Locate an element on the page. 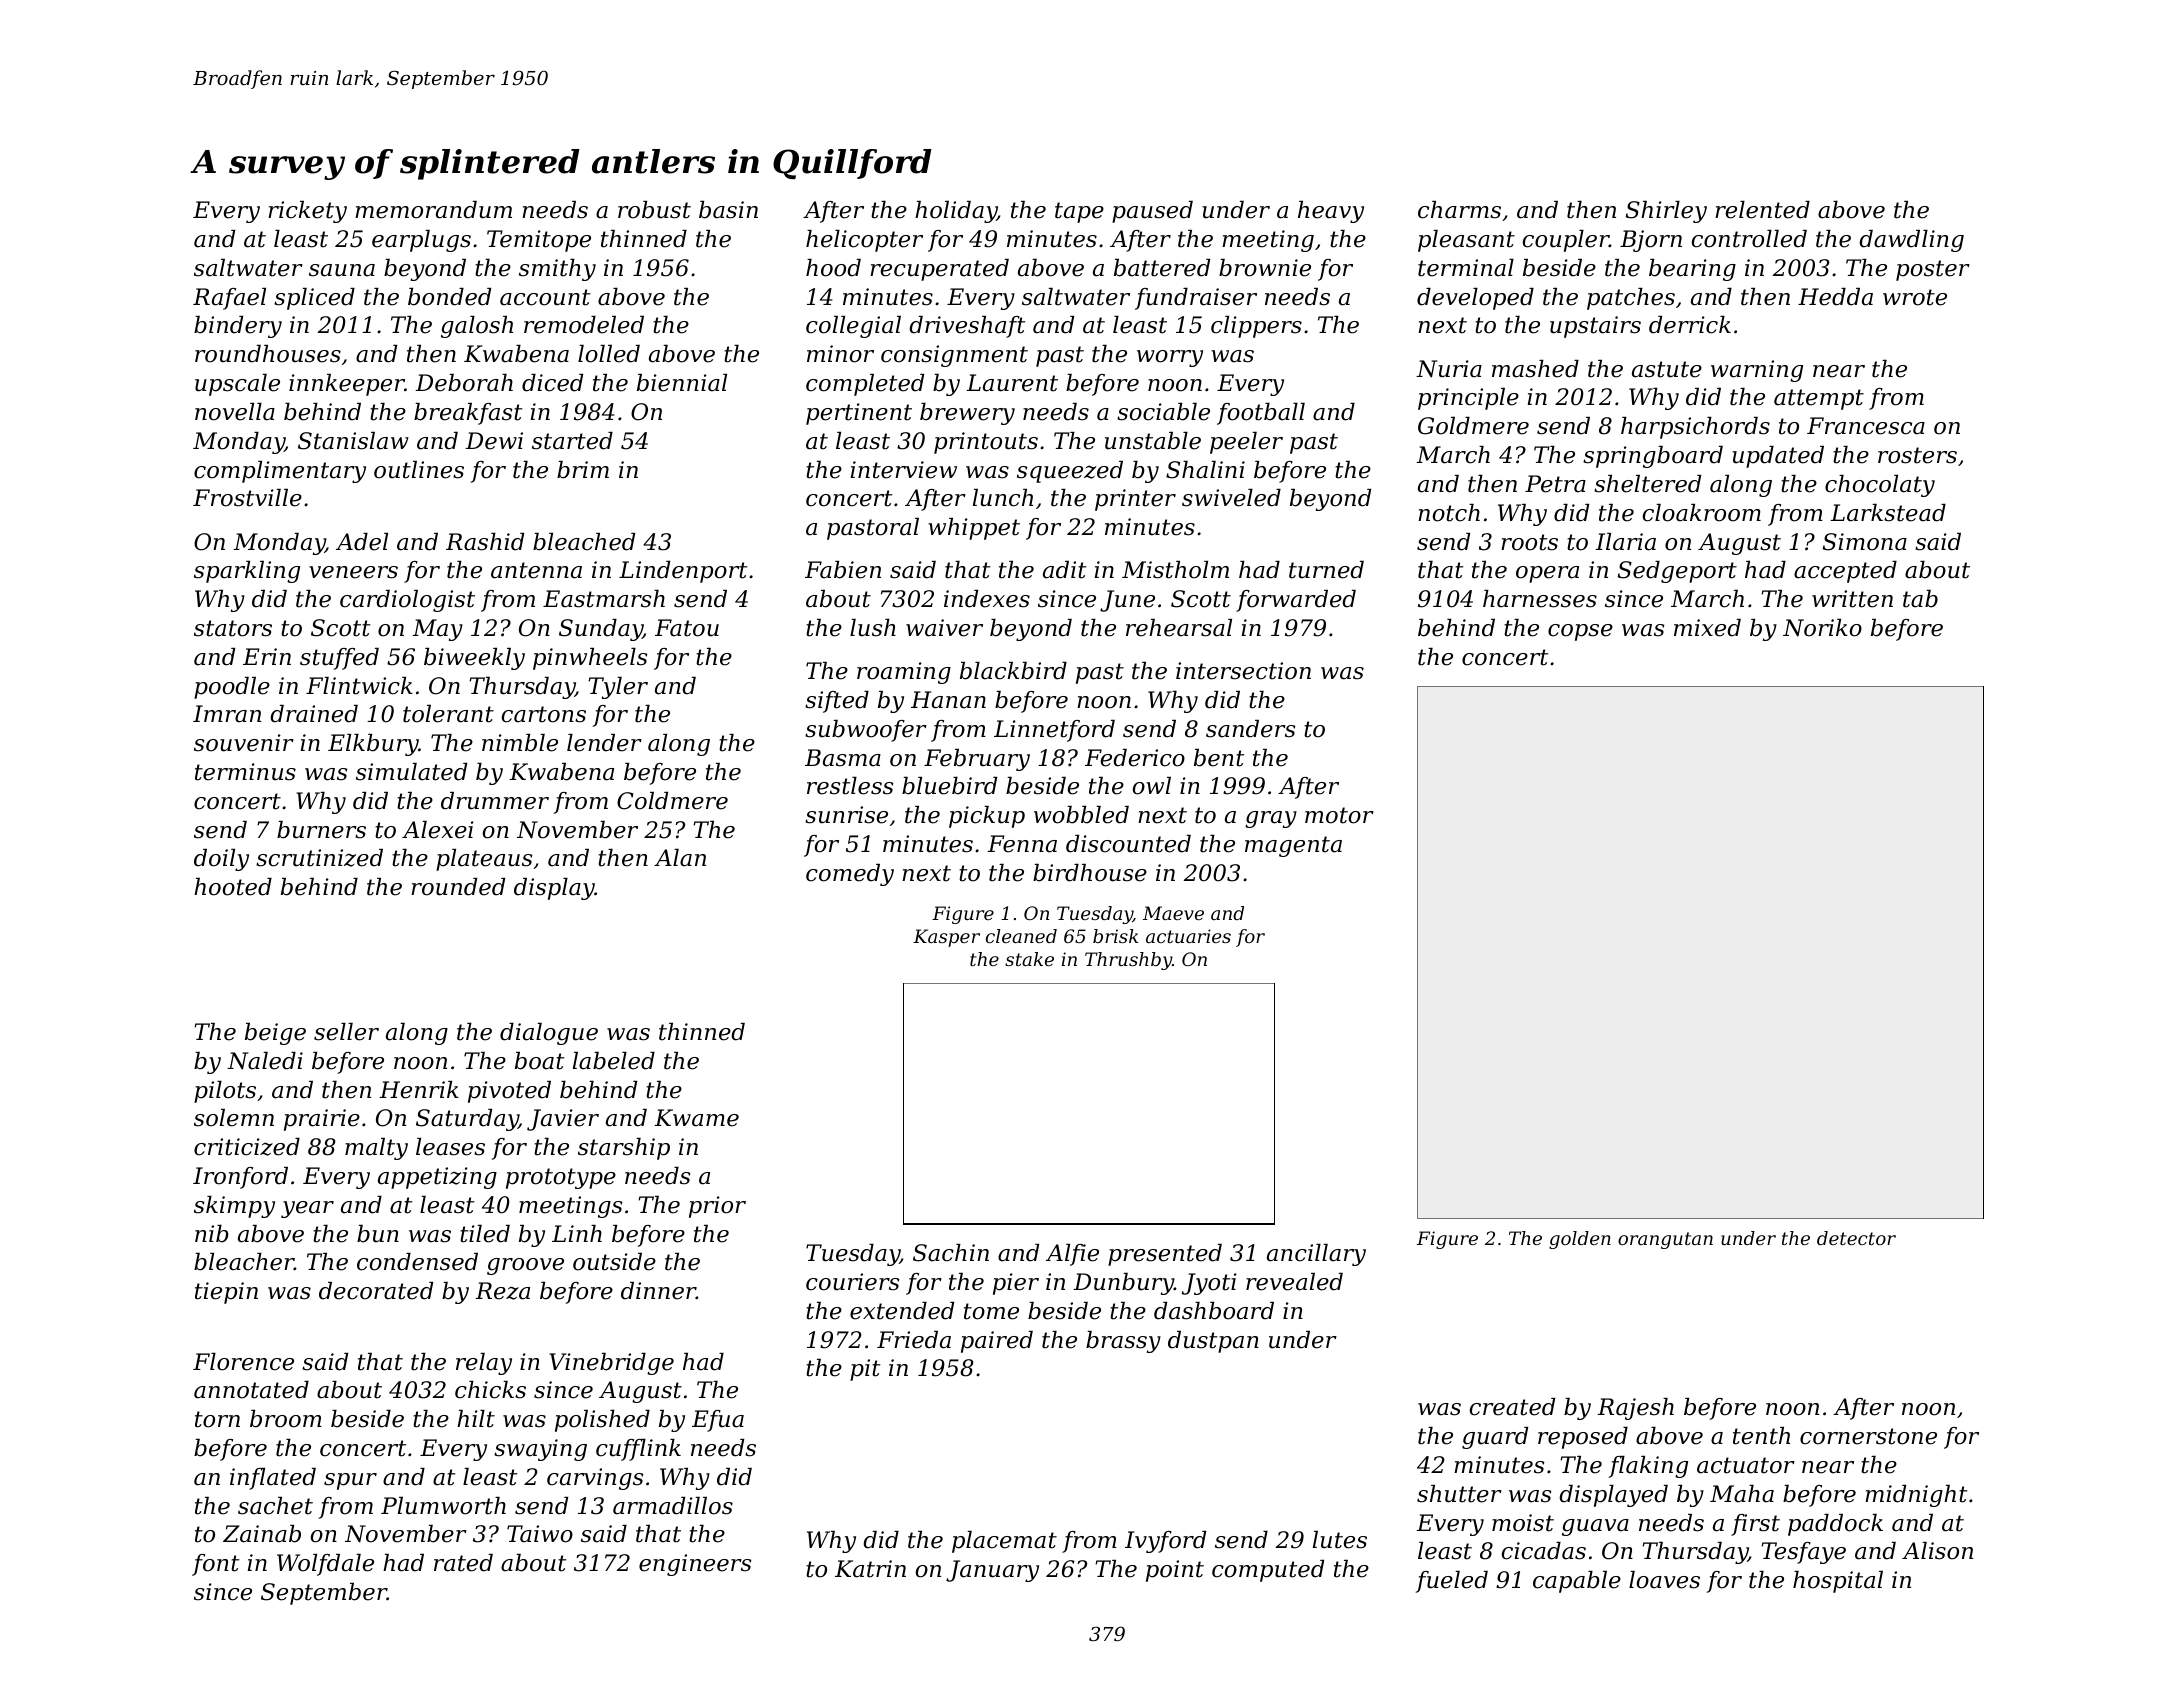 This document has height=1683, width=2178. printer is located at coordinates (1135, 500).
